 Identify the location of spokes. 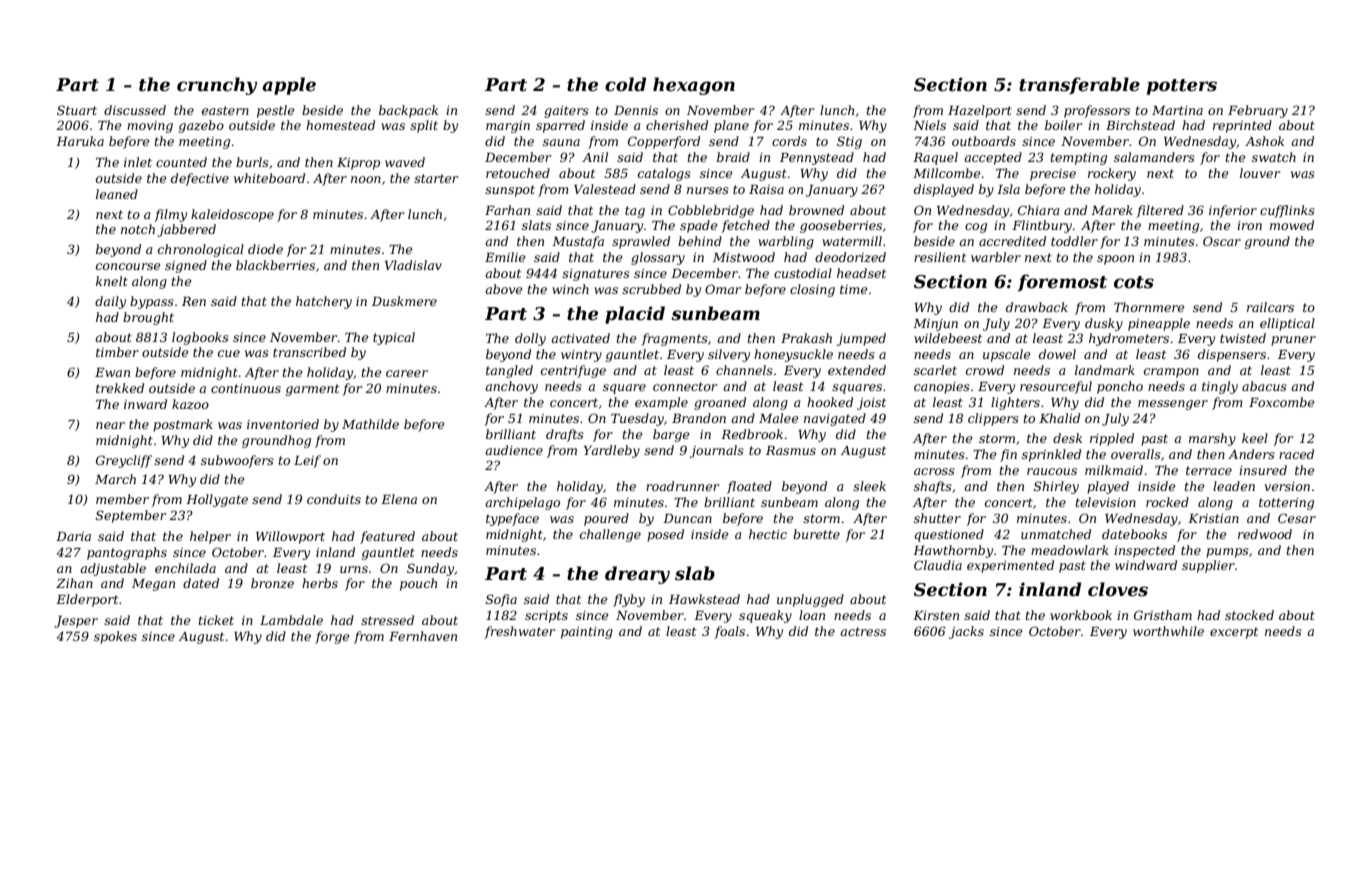
(115, 637).
